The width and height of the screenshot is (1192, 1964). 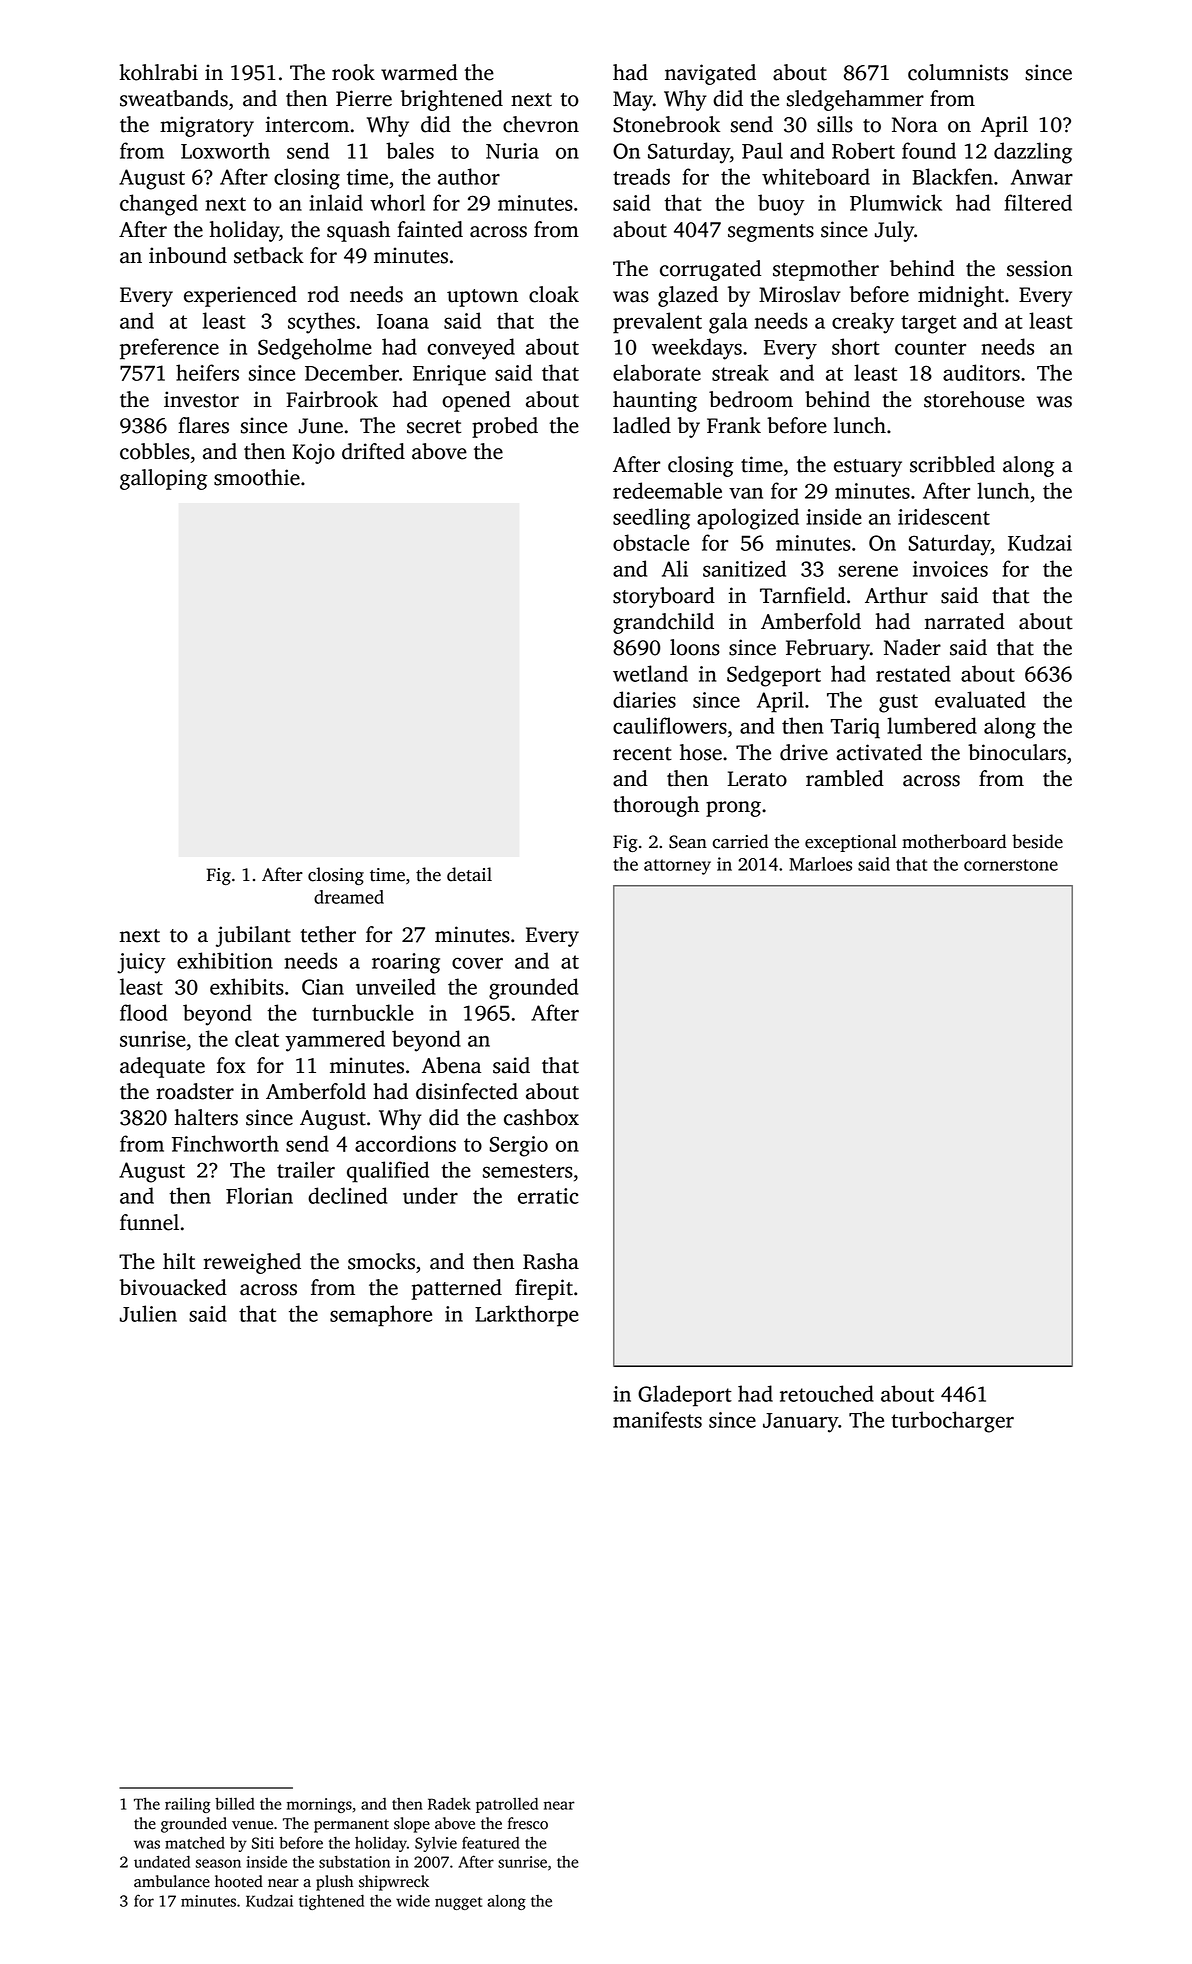 I want to click on railing, so click(x=188, y=1805).
